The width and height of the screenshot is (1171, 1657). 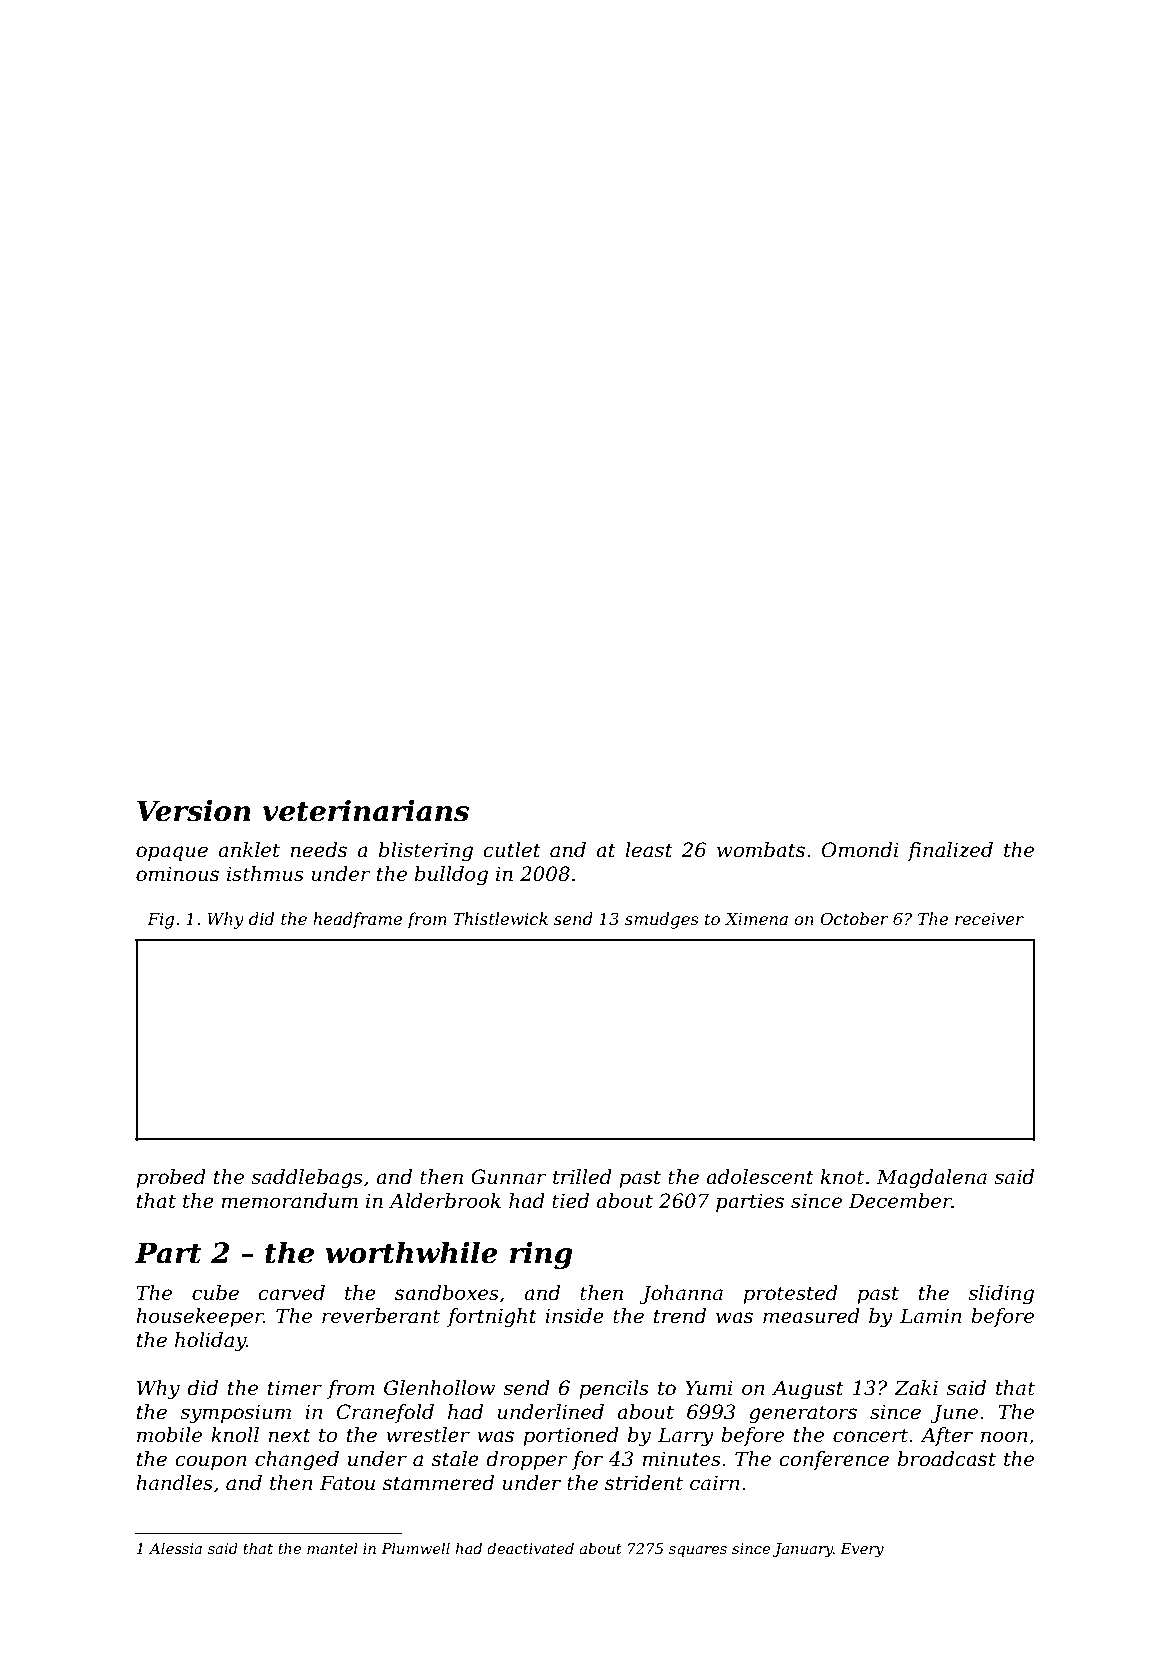 What do you see at coordinates (332, 1548) in the screenshot?
I see `mantel` at bounding box center [332, 1548].
